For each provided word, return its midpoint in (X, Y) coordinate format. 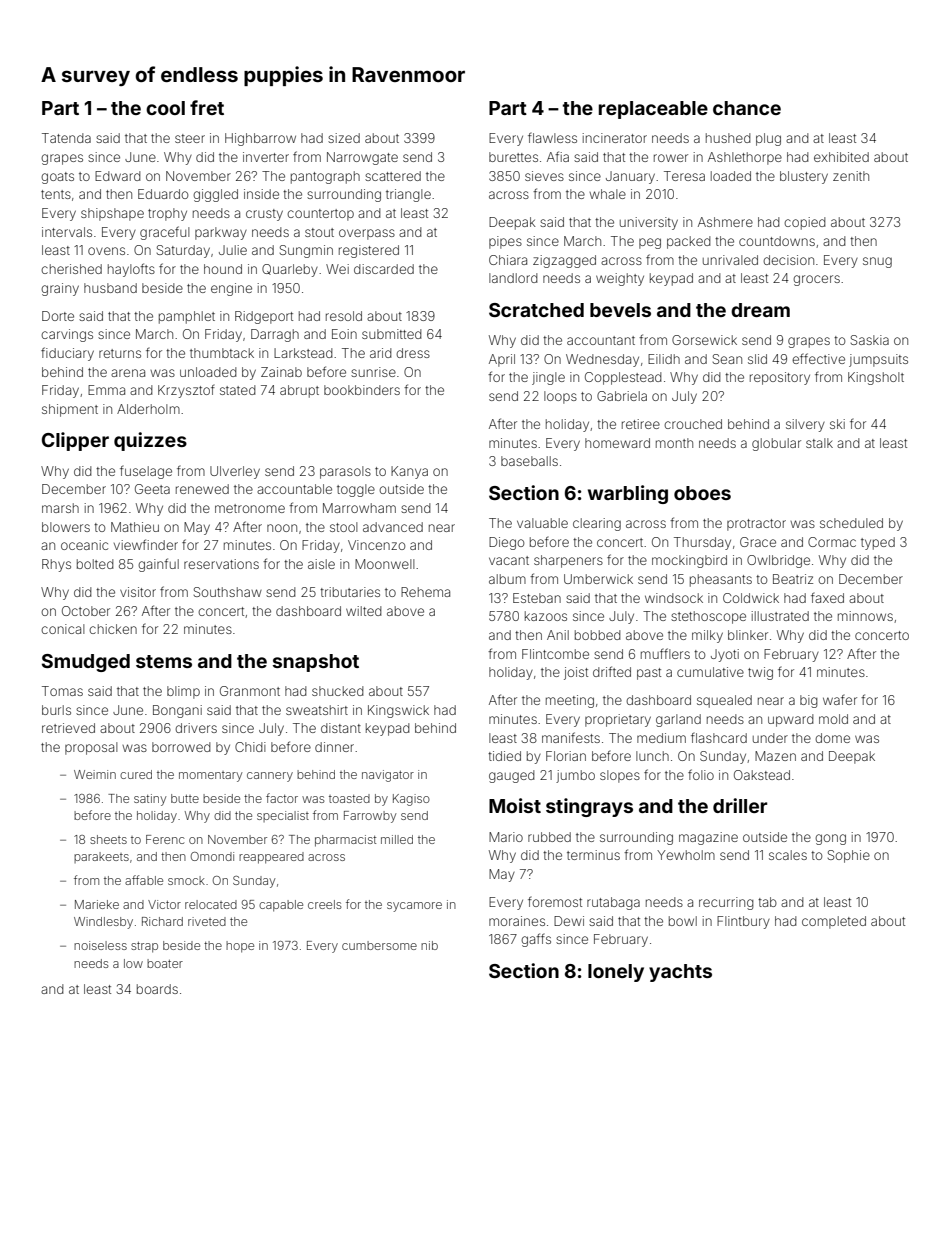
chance (747, 108)
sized (344, 138)
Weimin (95, 774)
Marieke (97, 904)
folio (701, 774)
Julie (233, 250)
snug (877, 262)
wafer (840, 699)
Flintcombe (555, 654)
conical (63, 629)
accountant (601, 340)
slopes (620, 776)
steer (190, 138)
